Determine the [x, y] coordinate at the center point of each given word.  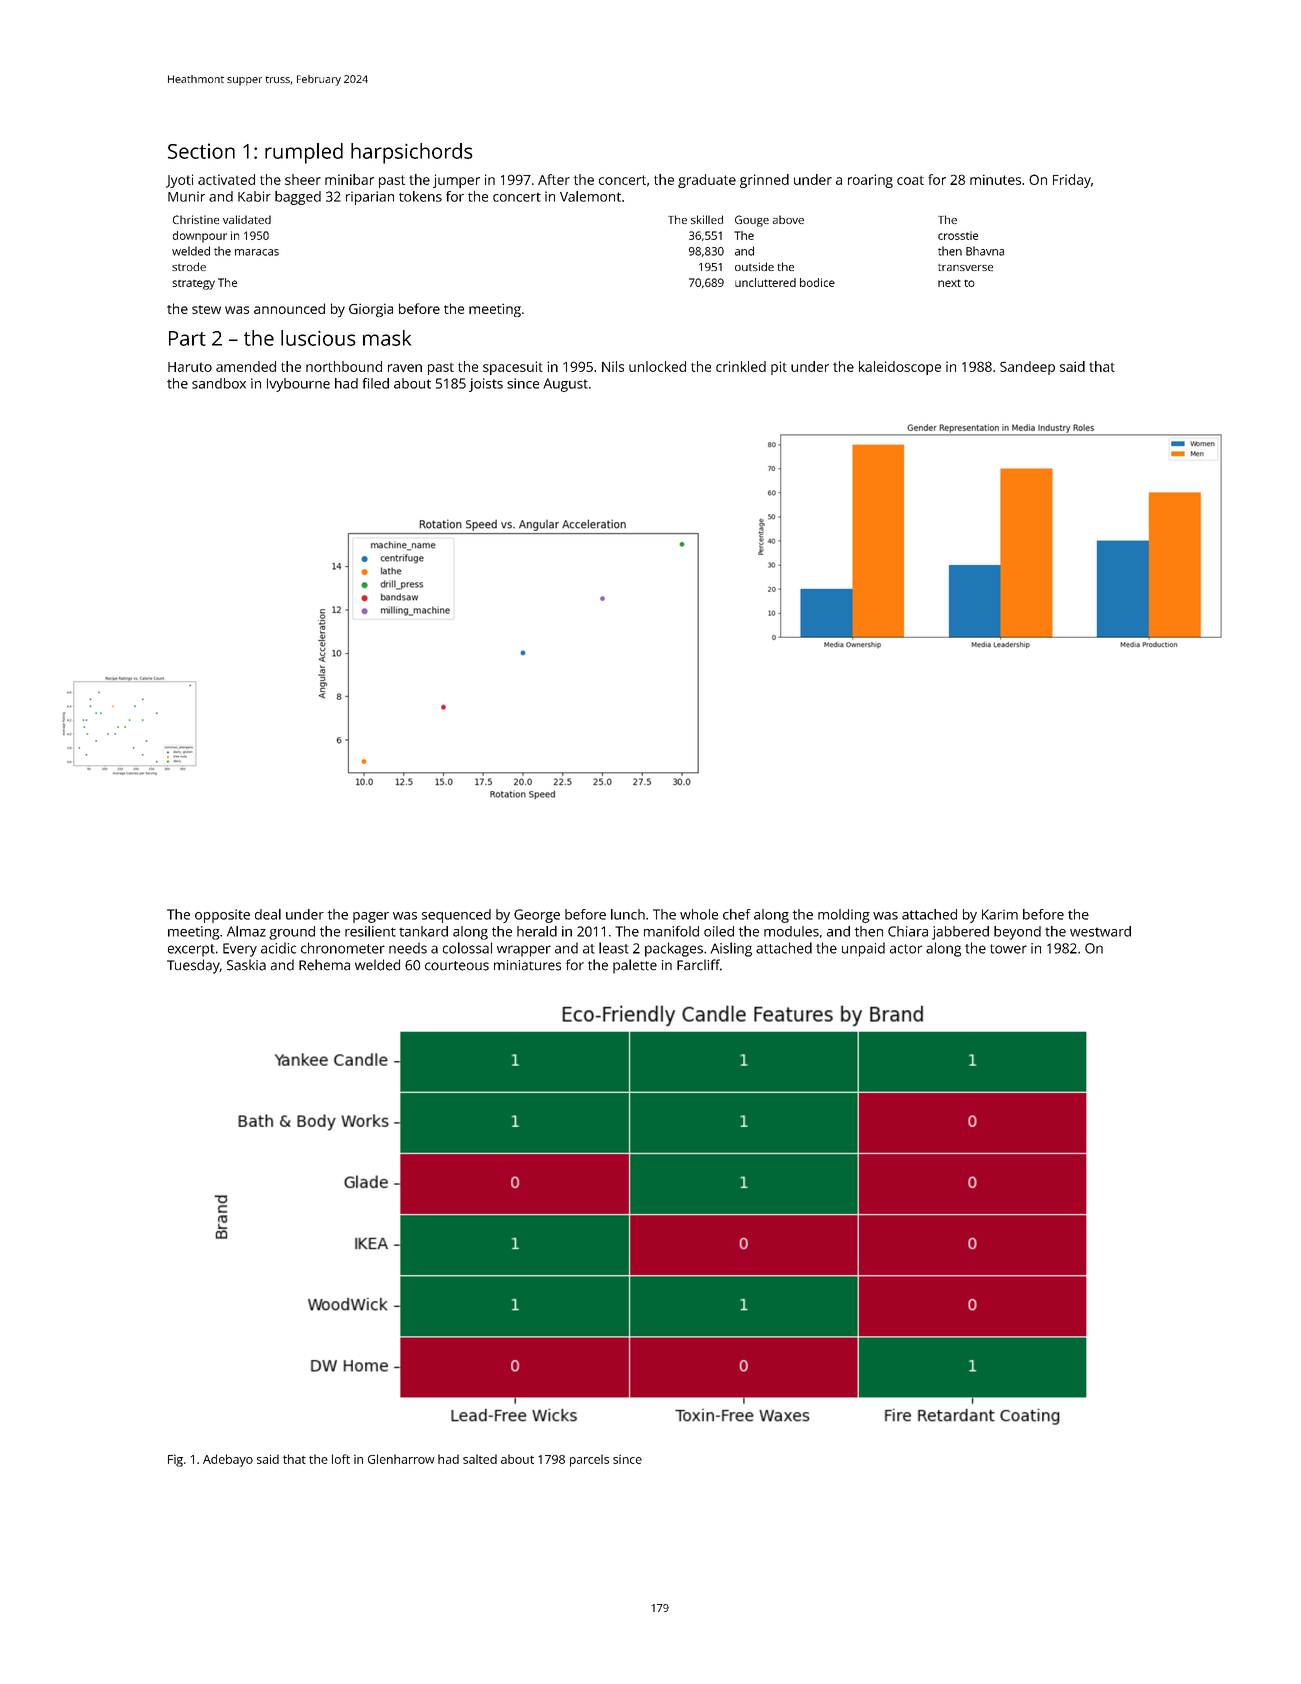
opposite [222, 916]
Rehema [324, 965]
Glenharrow [401, 1459]
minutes [995, 179]
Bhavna [985, 251]
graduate [707, 181]
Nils [613, 366]
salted [480, 1459]
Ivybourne [298, 385]
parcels [589, 1460]
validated [247, 219]
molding [844, 916]
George [537, 916]
